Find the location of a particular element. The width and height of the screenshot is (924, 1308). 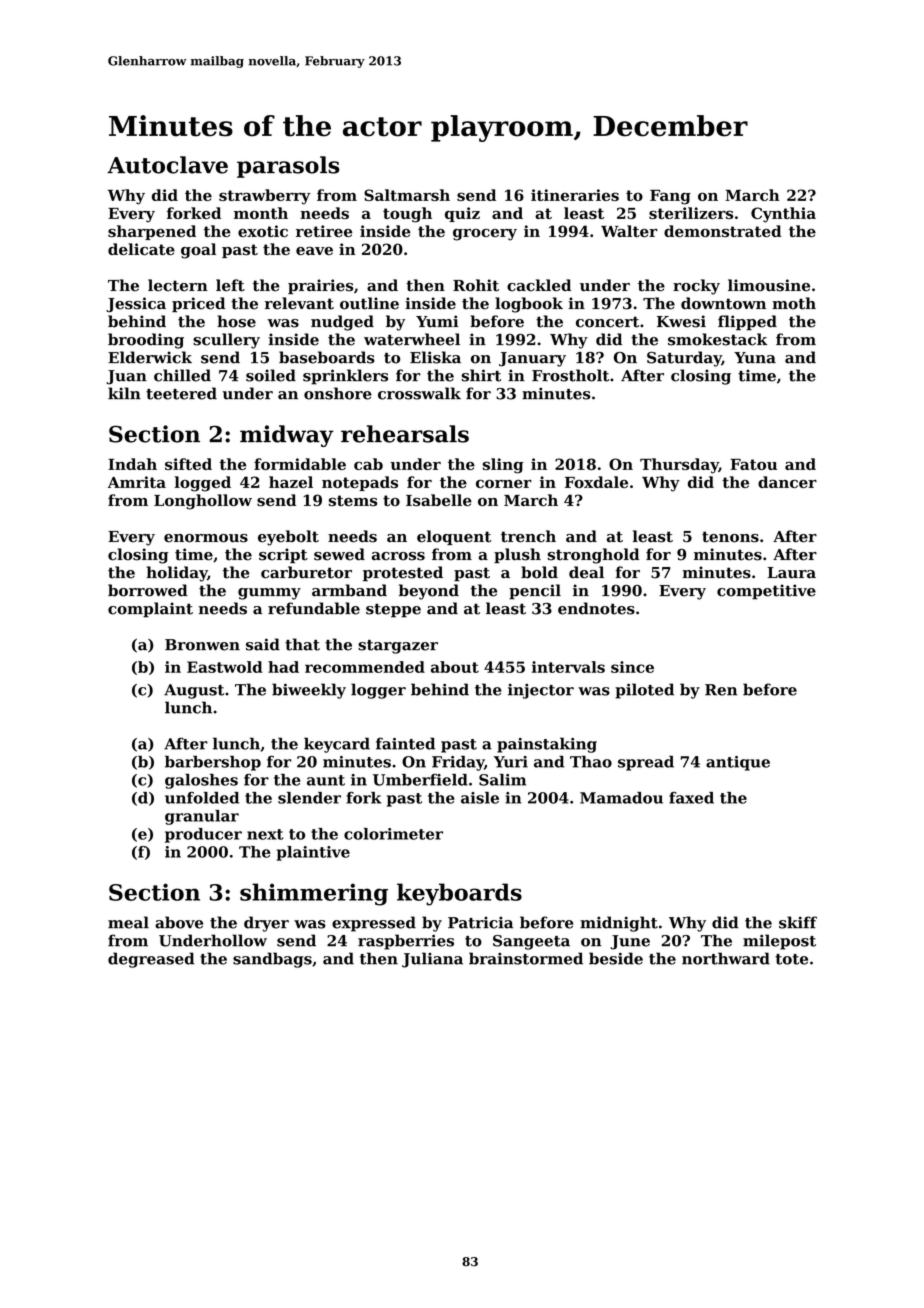

Autoclave is located at coordinates (167, 165).
